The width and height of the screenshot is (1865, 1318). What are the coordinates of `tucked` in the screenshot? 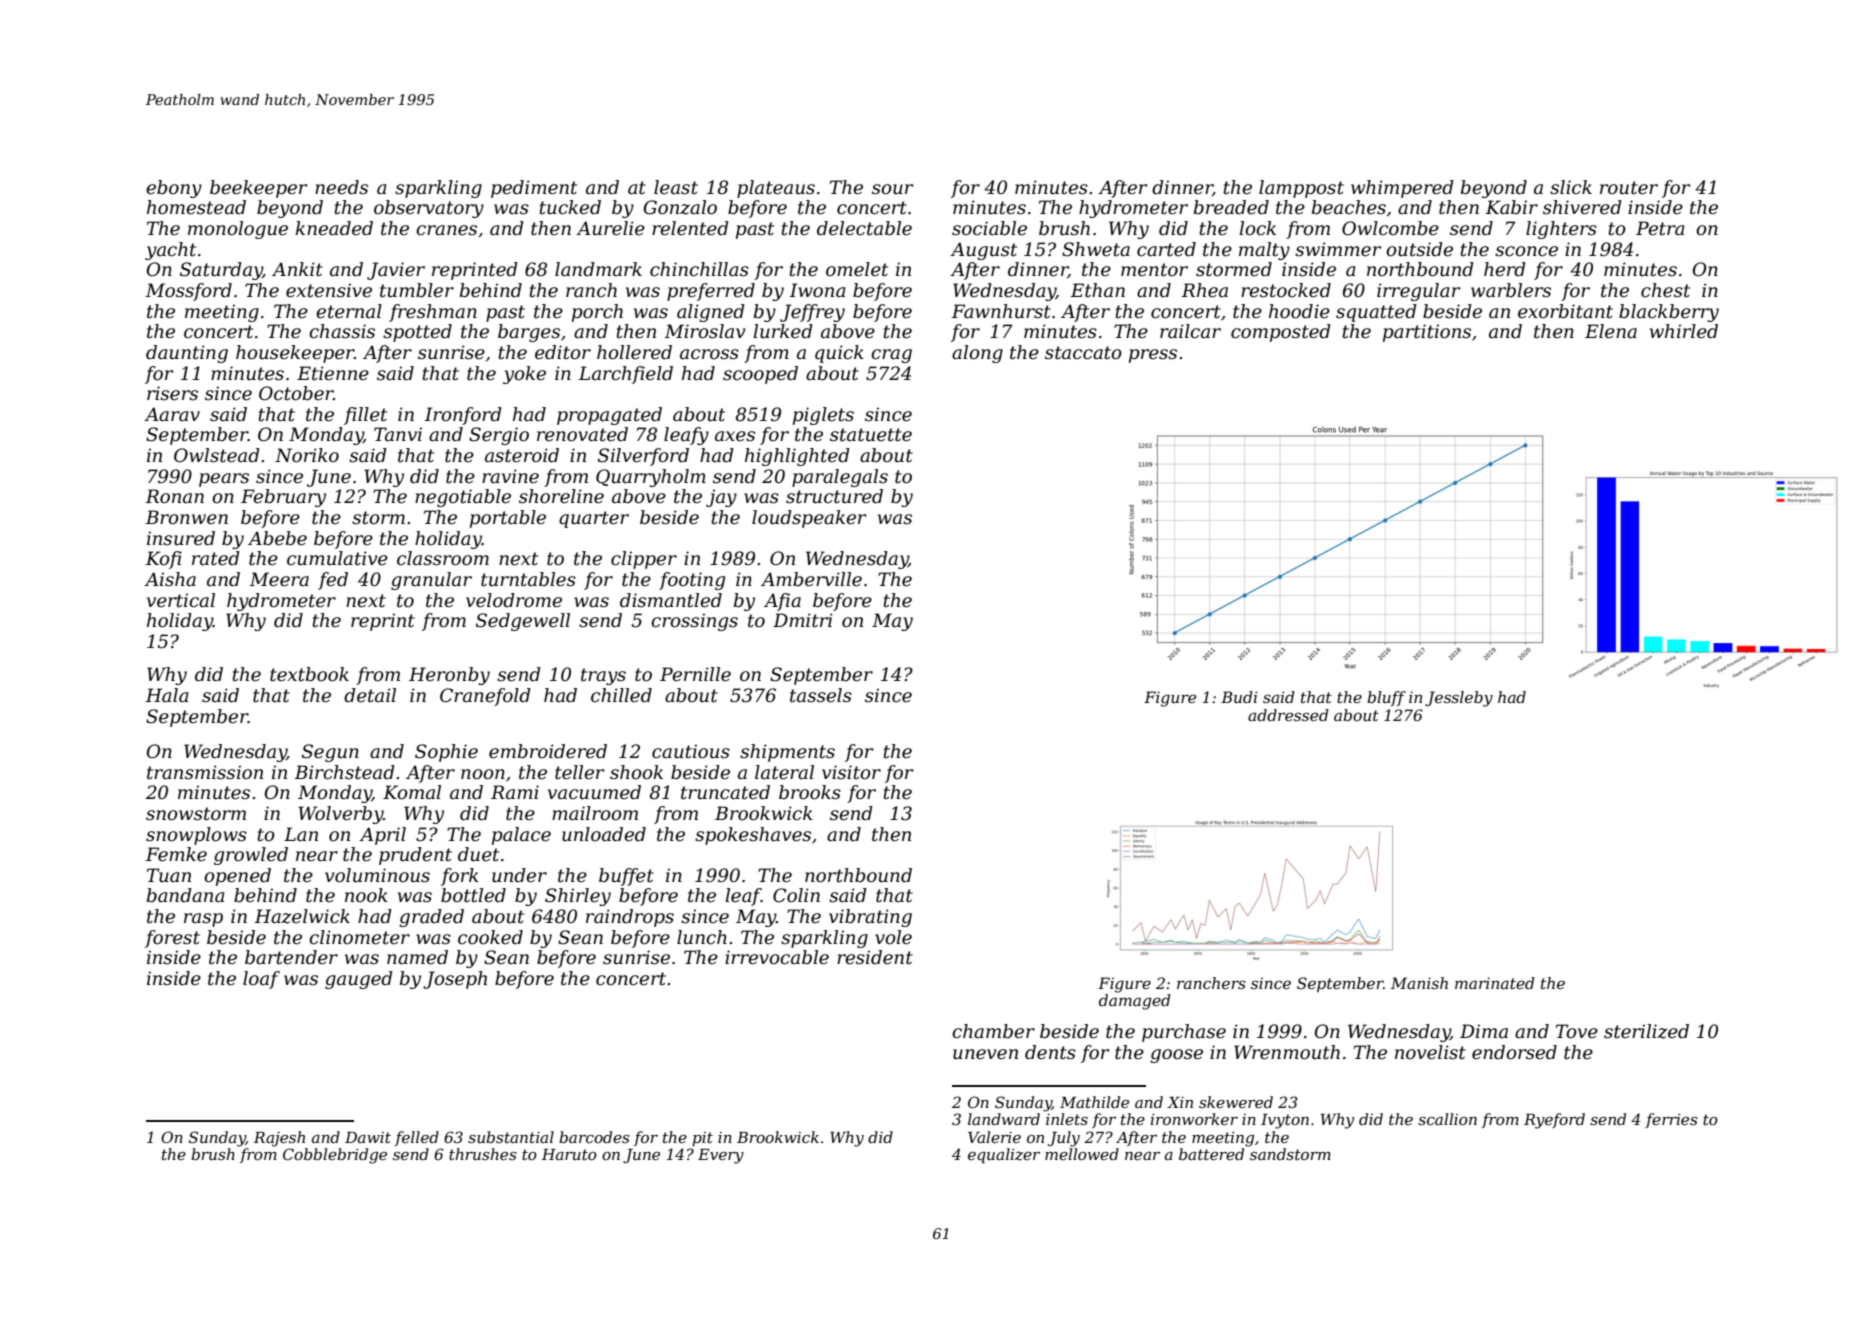 It's located at (570, 207).
